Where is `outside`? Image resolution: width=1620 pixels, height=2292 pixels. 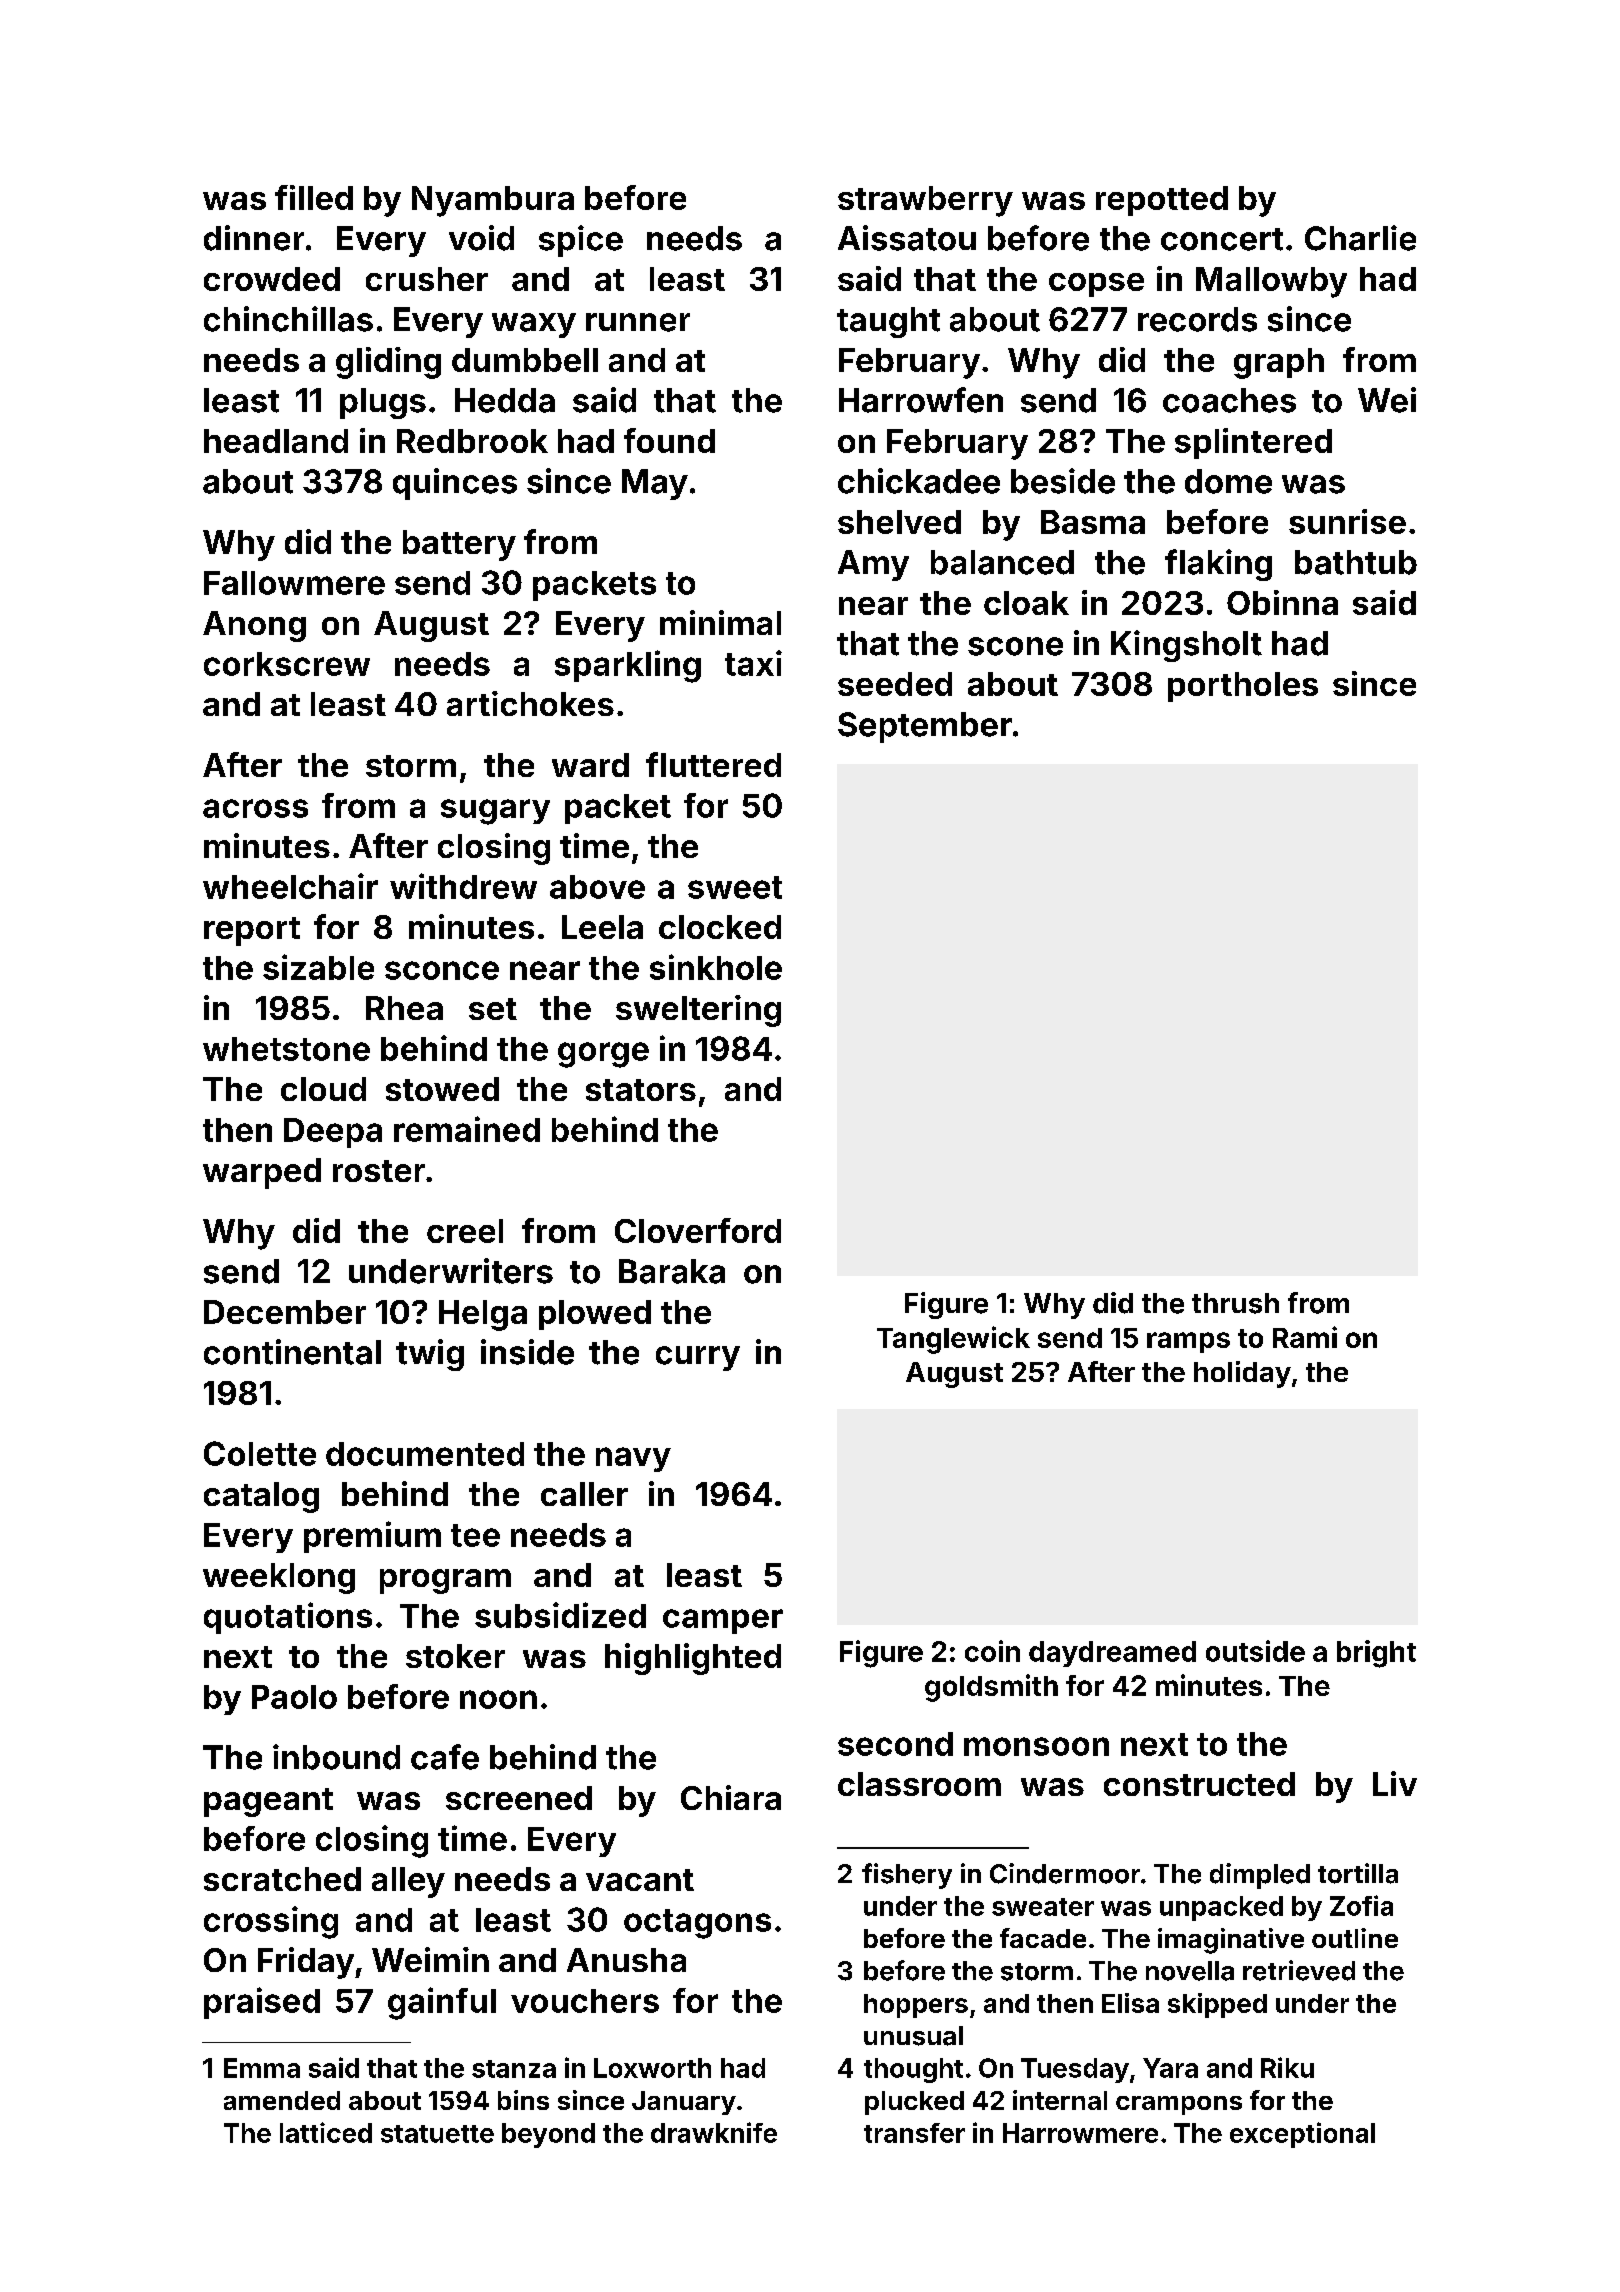
outside is located at coordinates (1255, 1651).
